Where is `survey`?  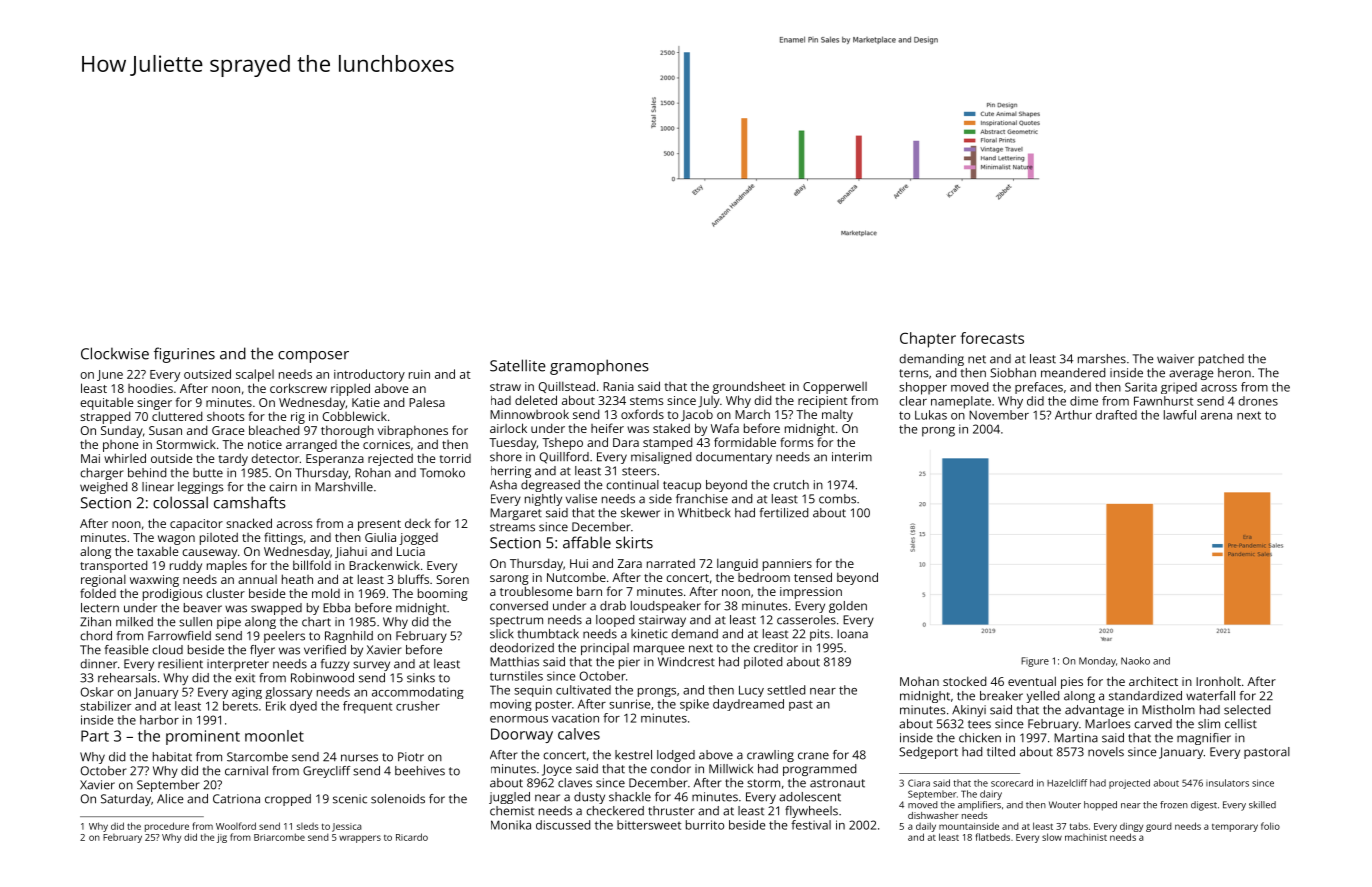
survey is located at coordinates (371, 666).
